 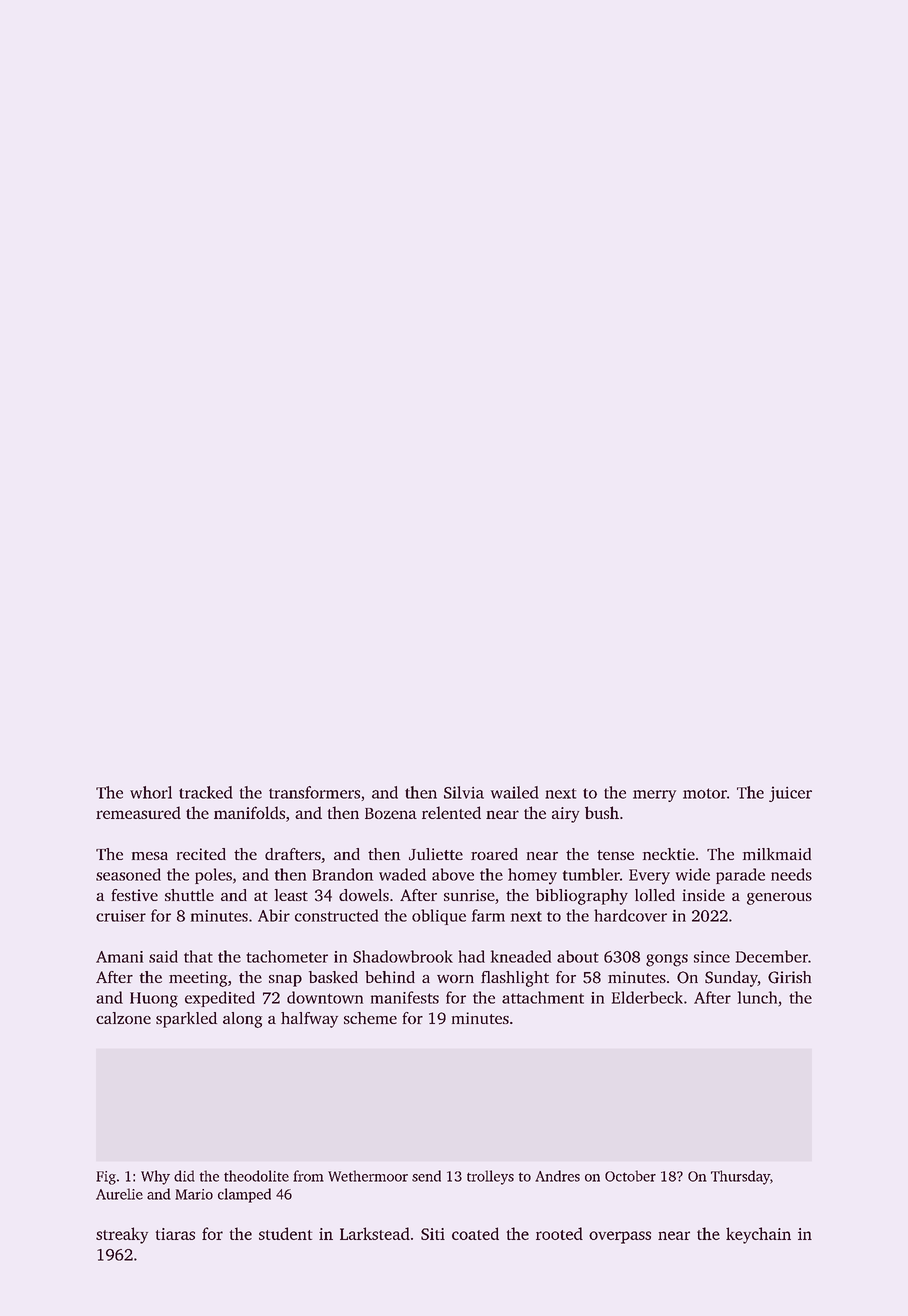 What do you see at coordinates (475, 1233) in the screenshot?
I see `coated` at bounding box center [475, 1233].
